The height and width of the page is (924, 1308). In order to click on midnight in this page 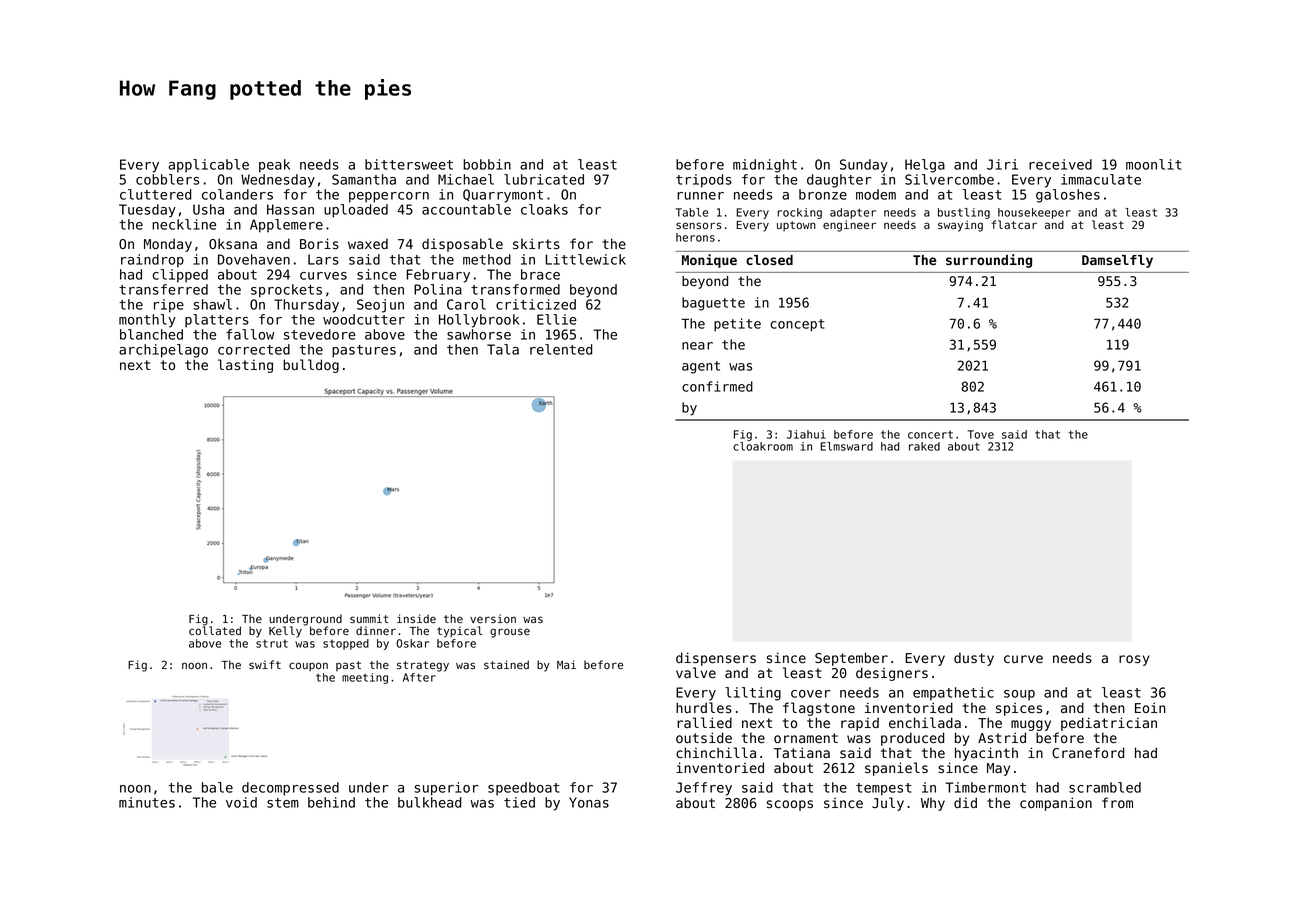, I will do `click(765, 166)`.
